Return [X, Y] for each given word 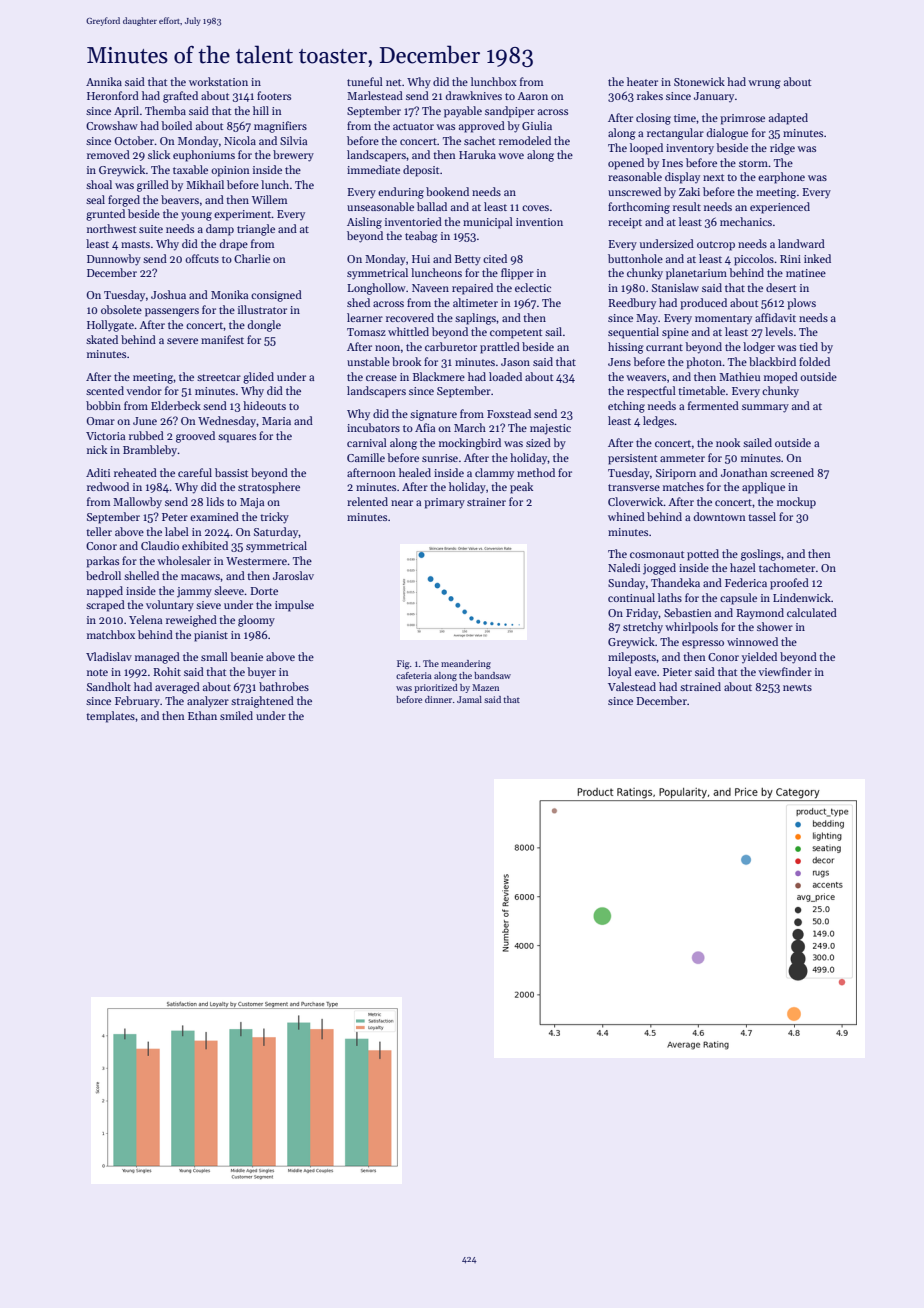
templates [110, 717]
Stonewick [699, 81]
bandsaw [492, 675]
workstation [218, 81]
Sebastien [688, 612]
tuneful [365, 81]
